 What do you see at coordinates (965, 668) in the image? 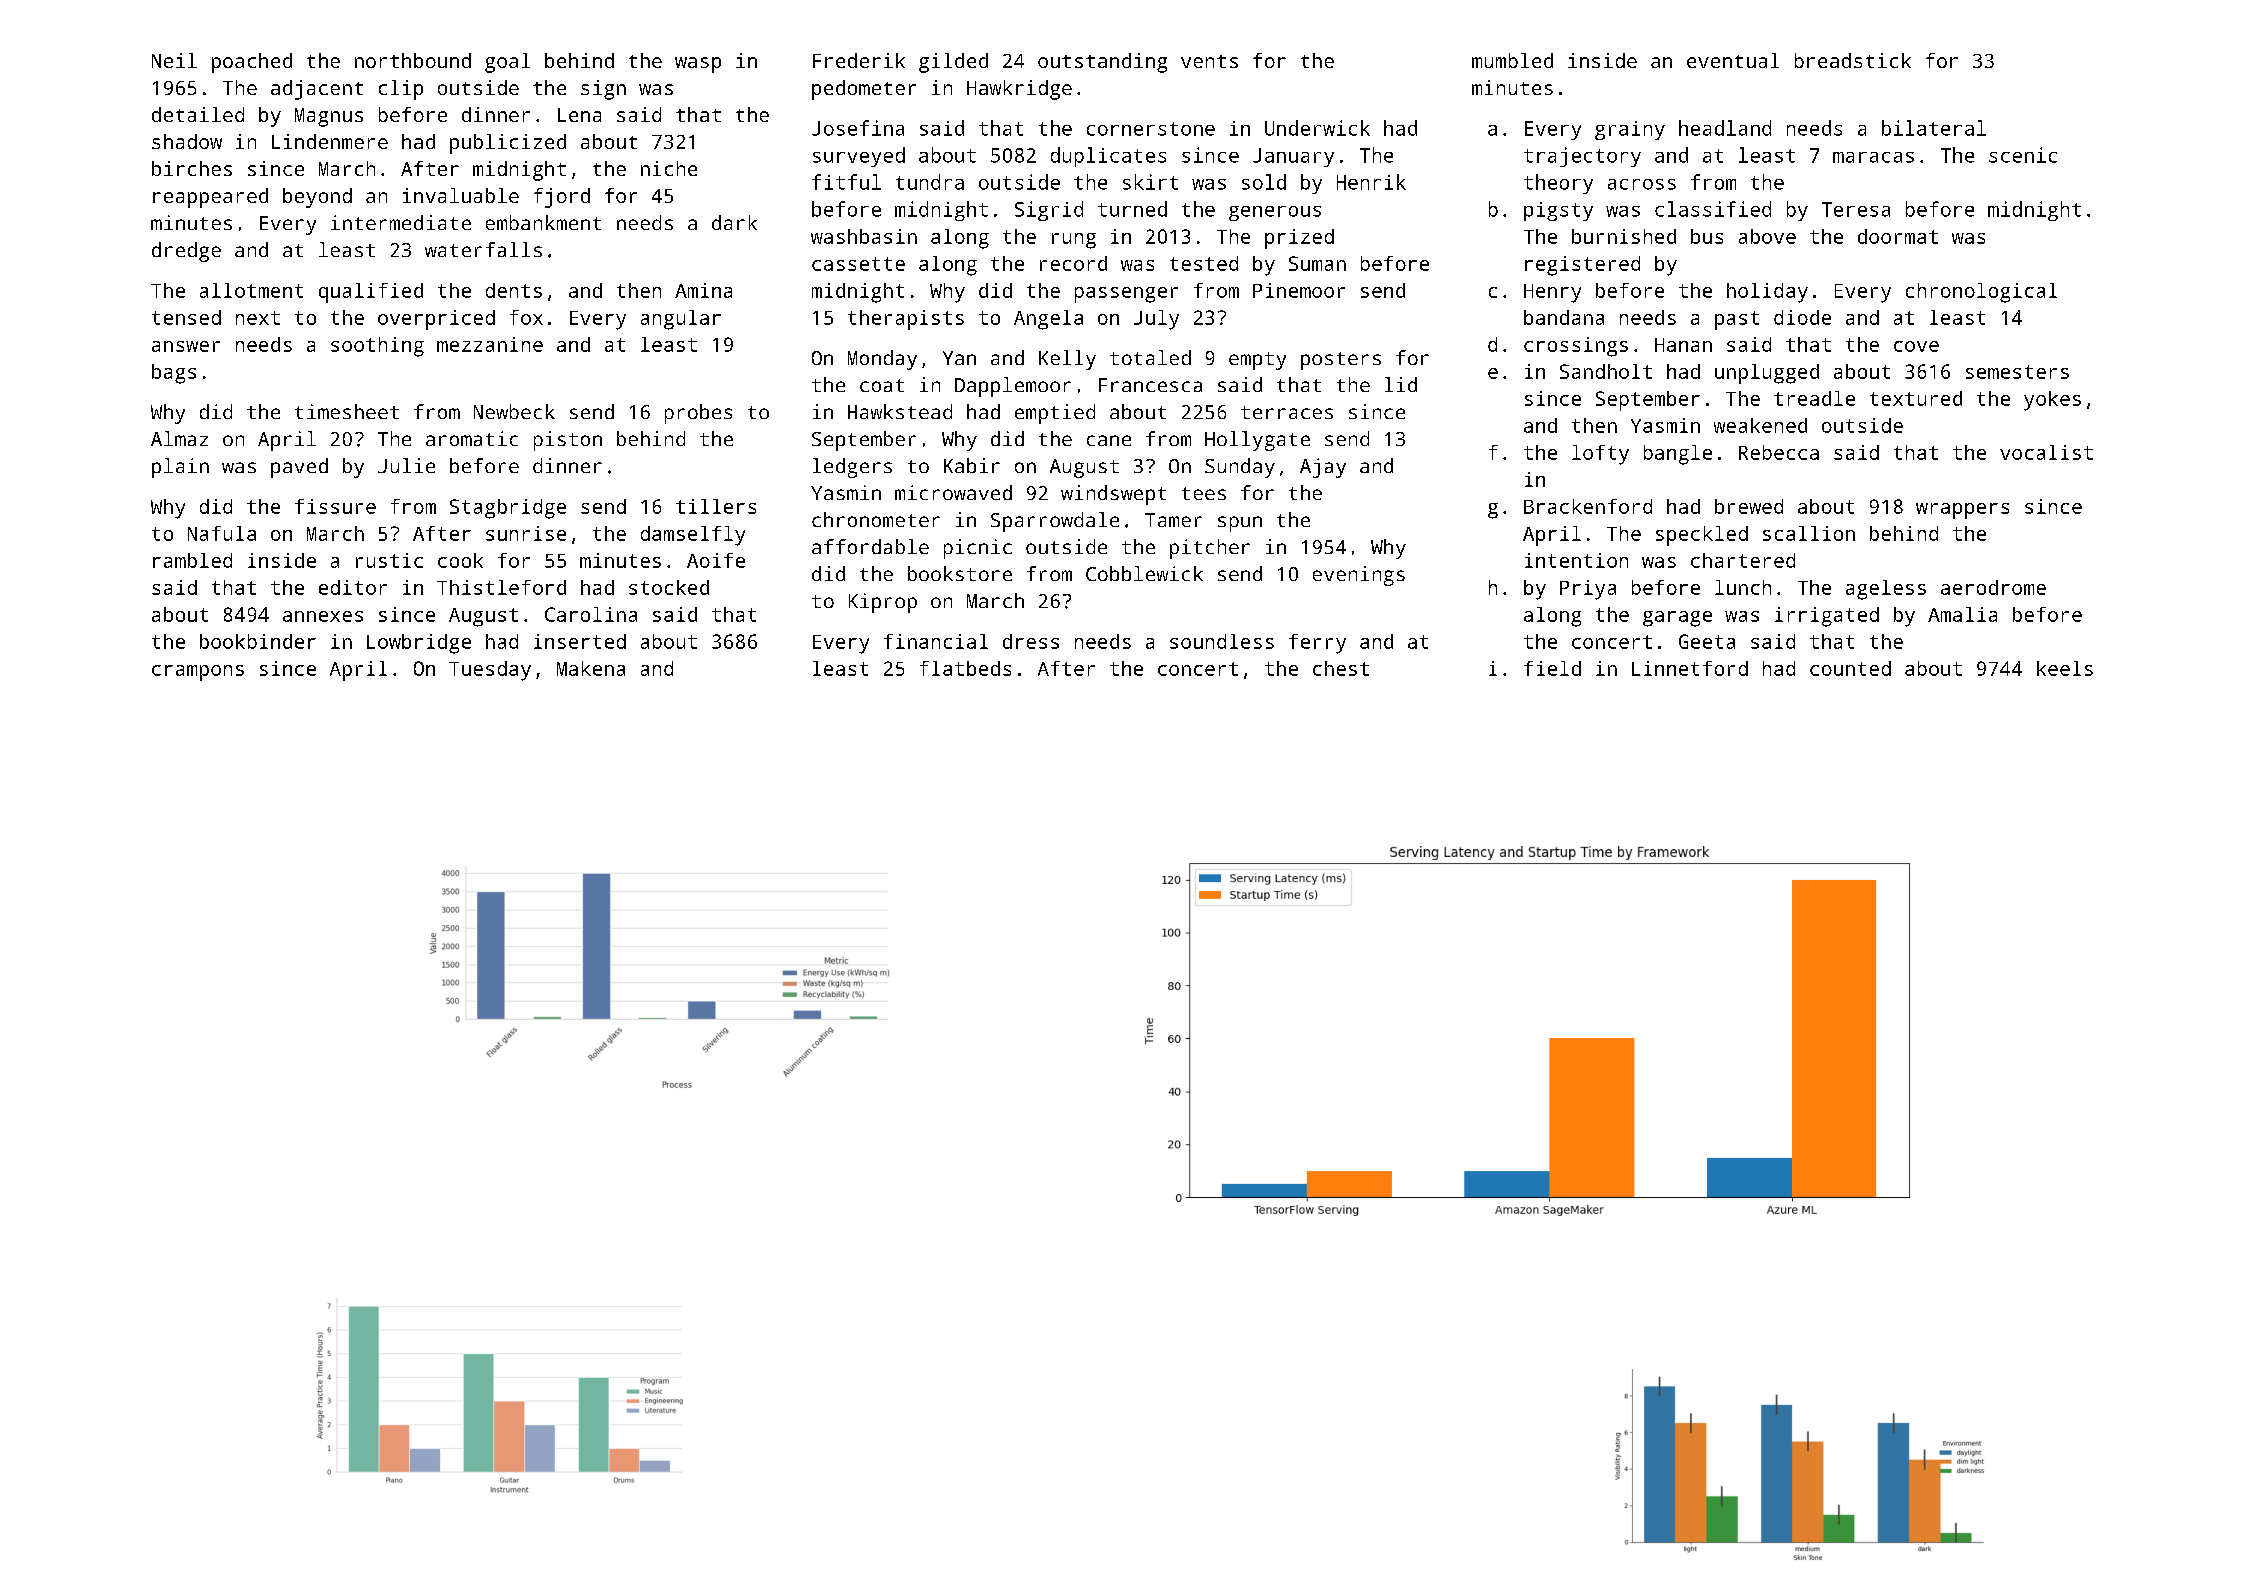
I see `flatbeds` at bounding box center [965, 668].
